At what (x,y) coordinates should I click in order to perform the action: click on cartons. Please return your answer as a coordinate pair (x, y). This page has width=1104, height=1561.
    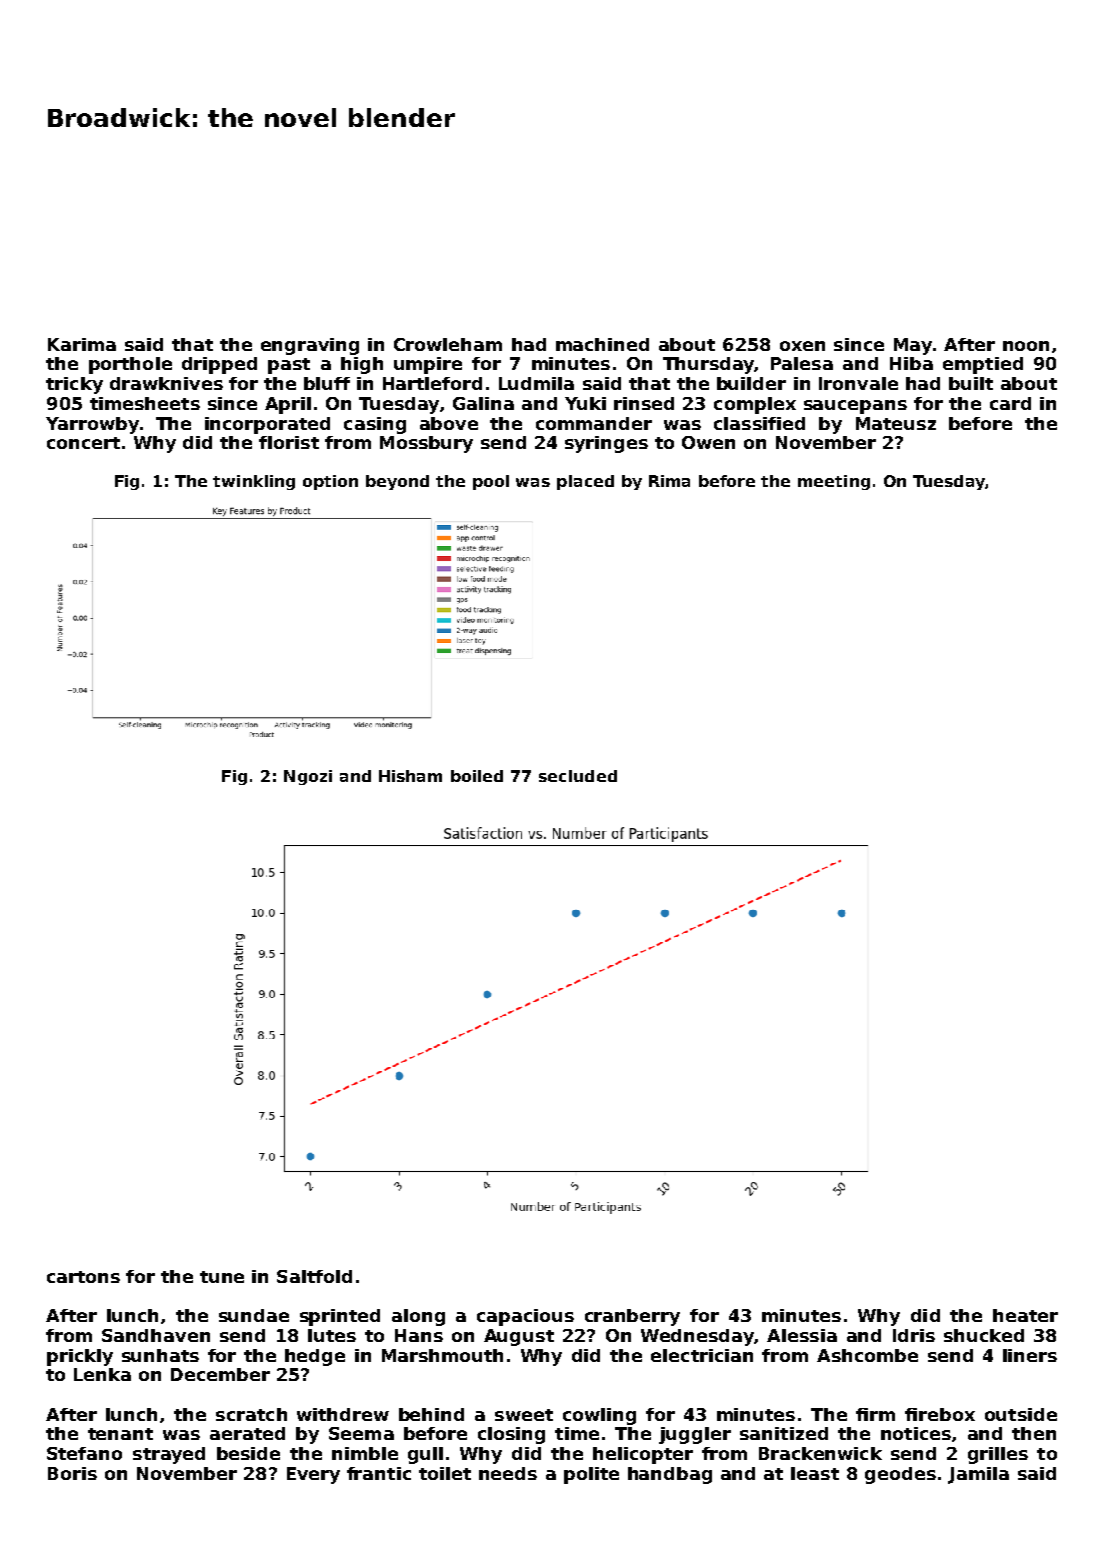
    Looking at the image, I should click on (83, 1277).
